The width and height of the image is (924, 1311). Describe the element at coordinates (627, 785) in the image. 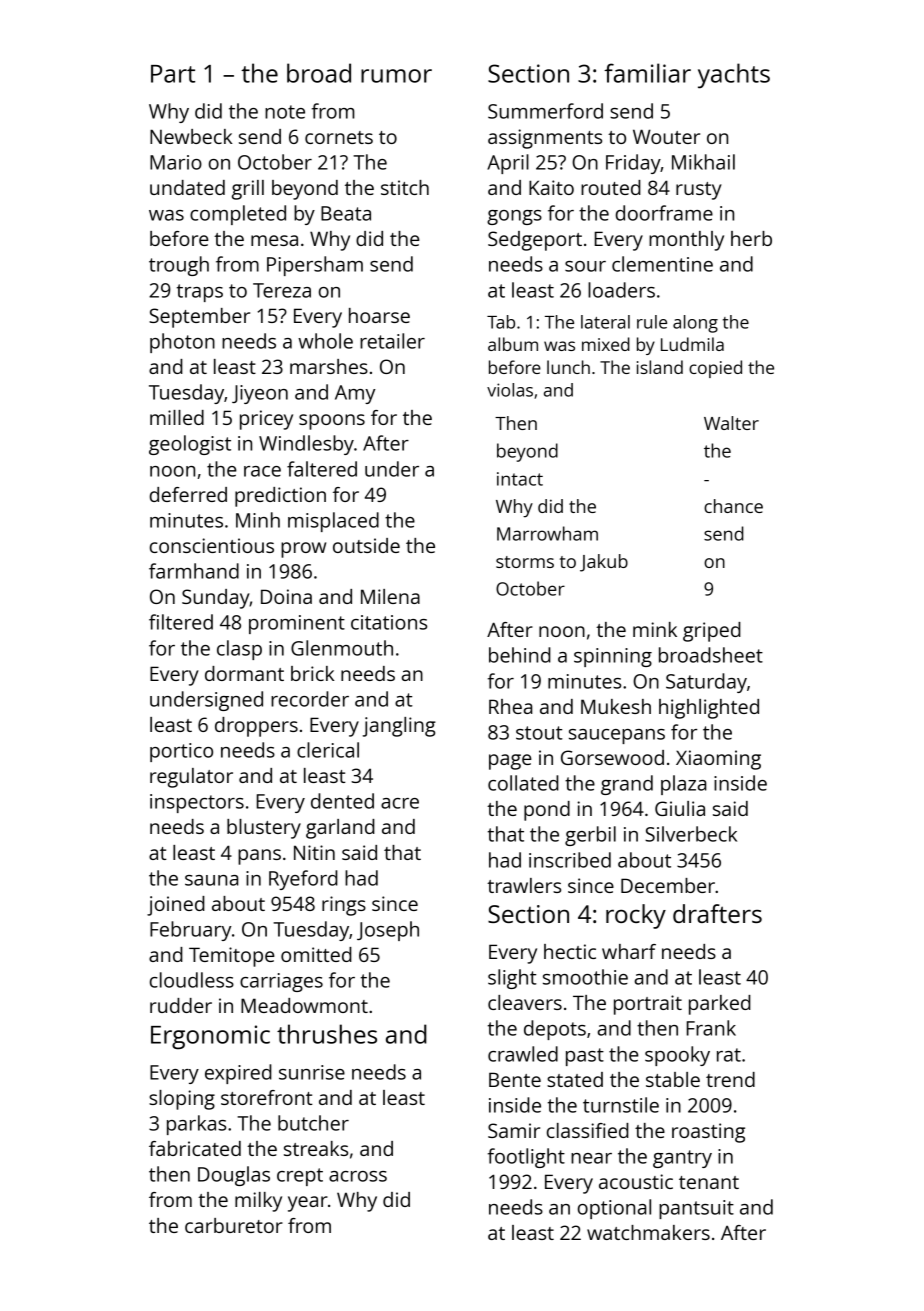

I see `grand` at that location.
